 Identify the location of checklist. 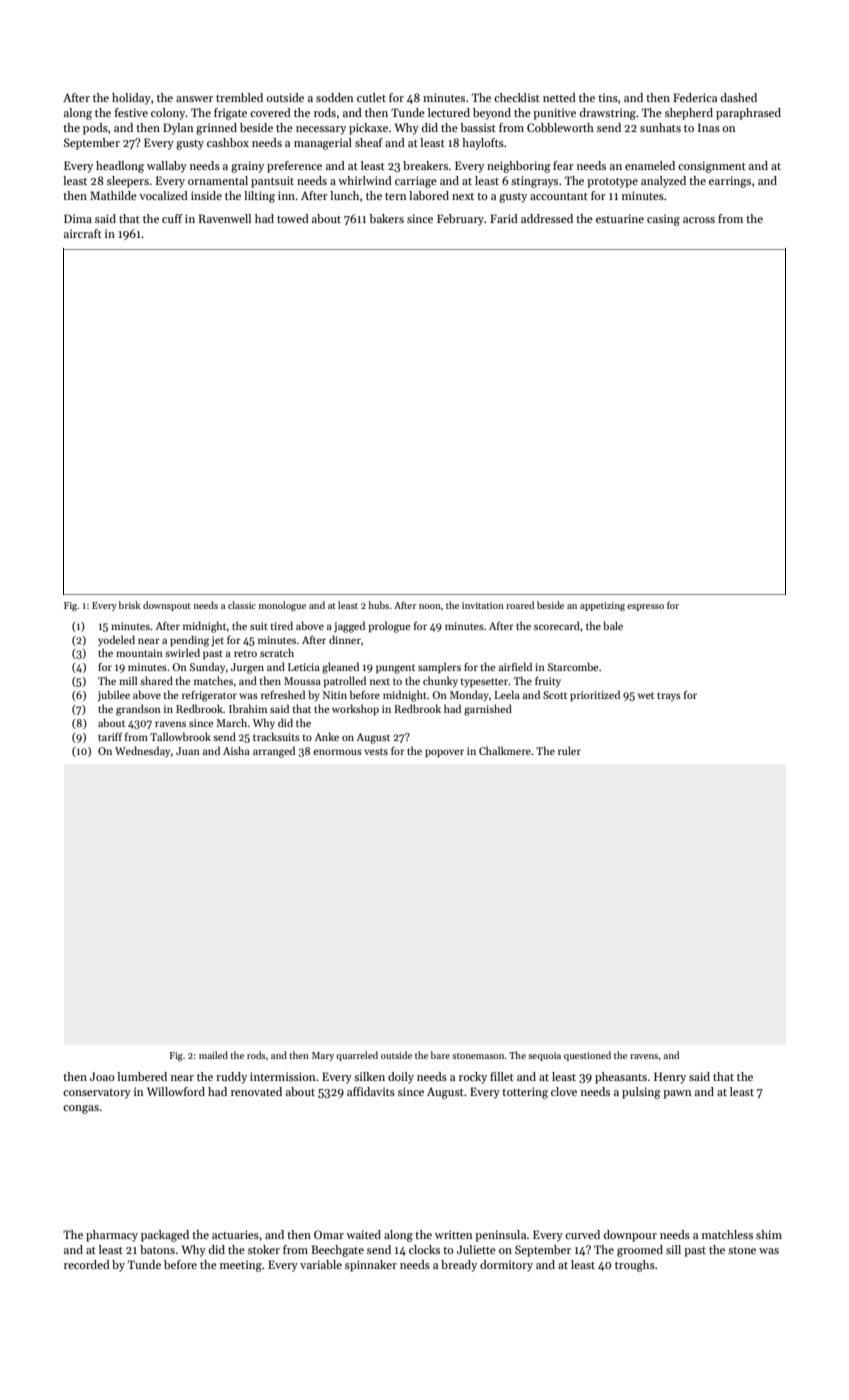
(517, 97).
